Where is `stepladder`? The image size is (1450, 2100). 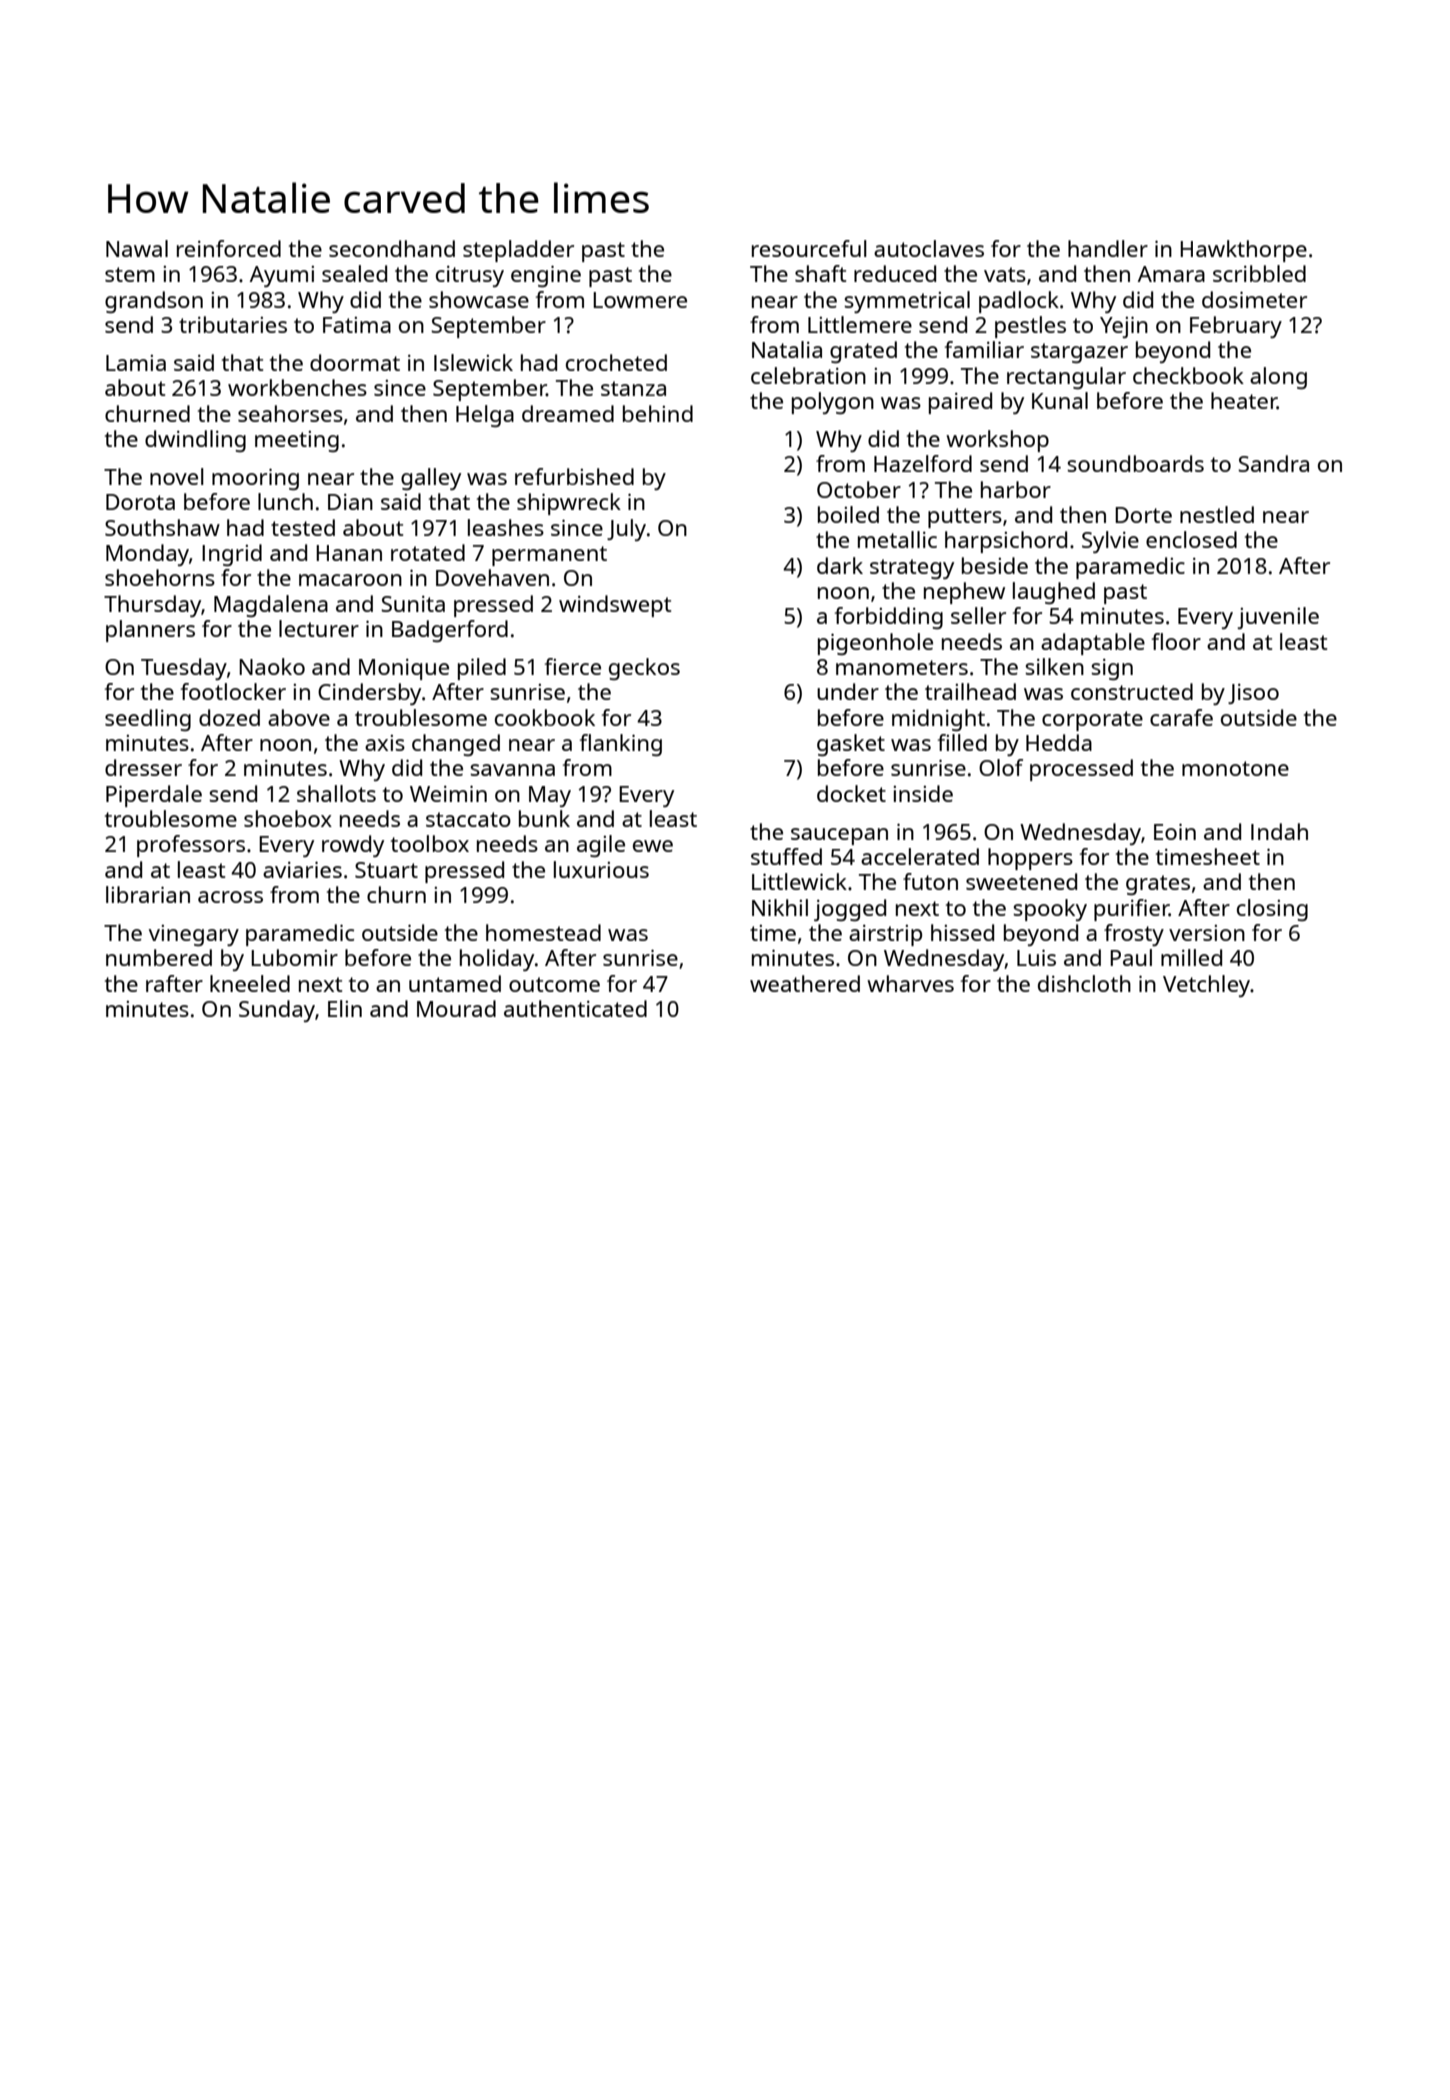
stepladder is located at coordinates (518, 251).
